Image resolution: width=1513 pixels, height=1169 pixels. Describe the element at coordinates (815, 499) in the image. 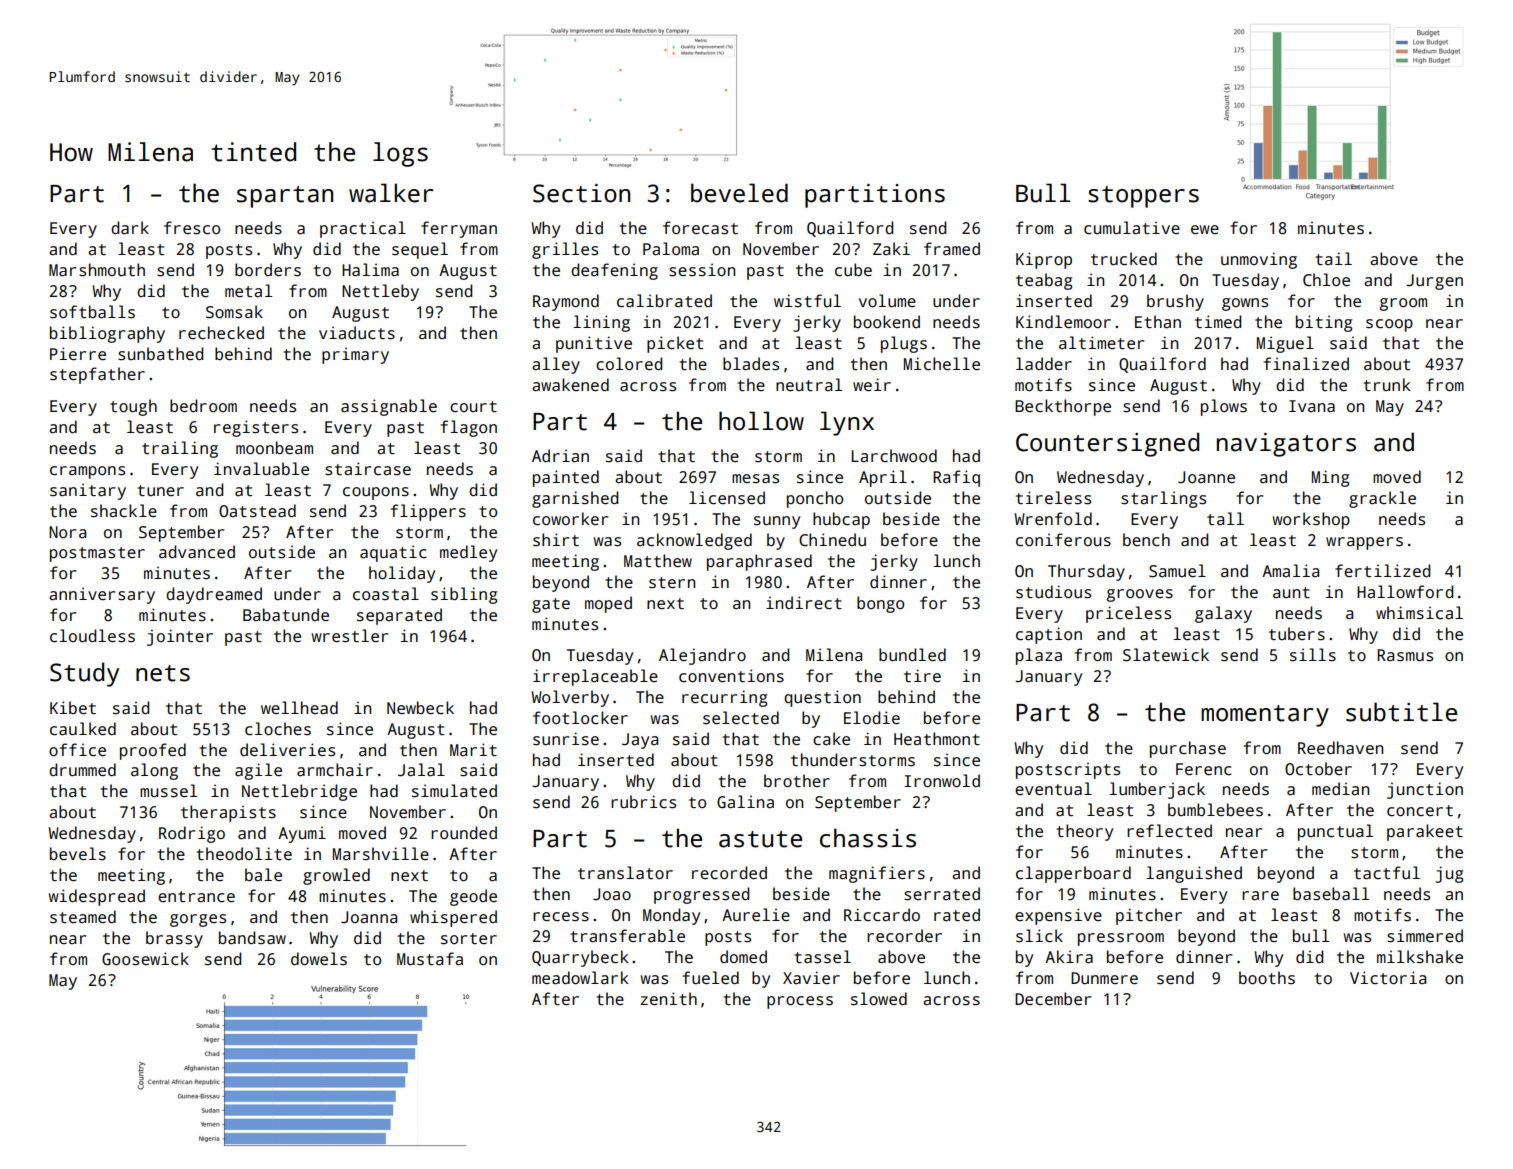

I see `poncho` at that location.
